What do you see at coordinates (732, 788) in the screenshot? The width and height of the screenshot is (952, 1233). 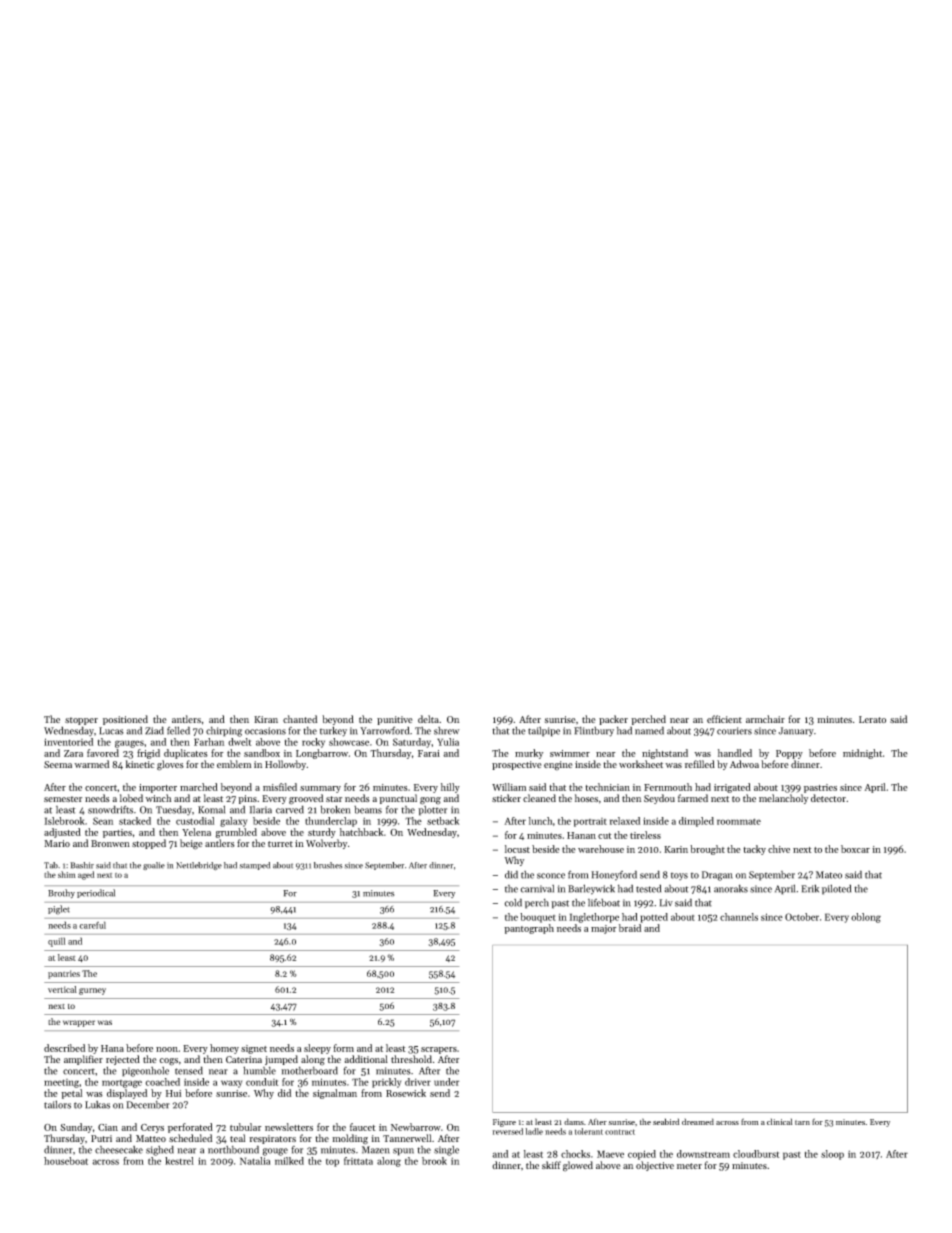 I see `irrigated` at bounding box center [732, 788].
